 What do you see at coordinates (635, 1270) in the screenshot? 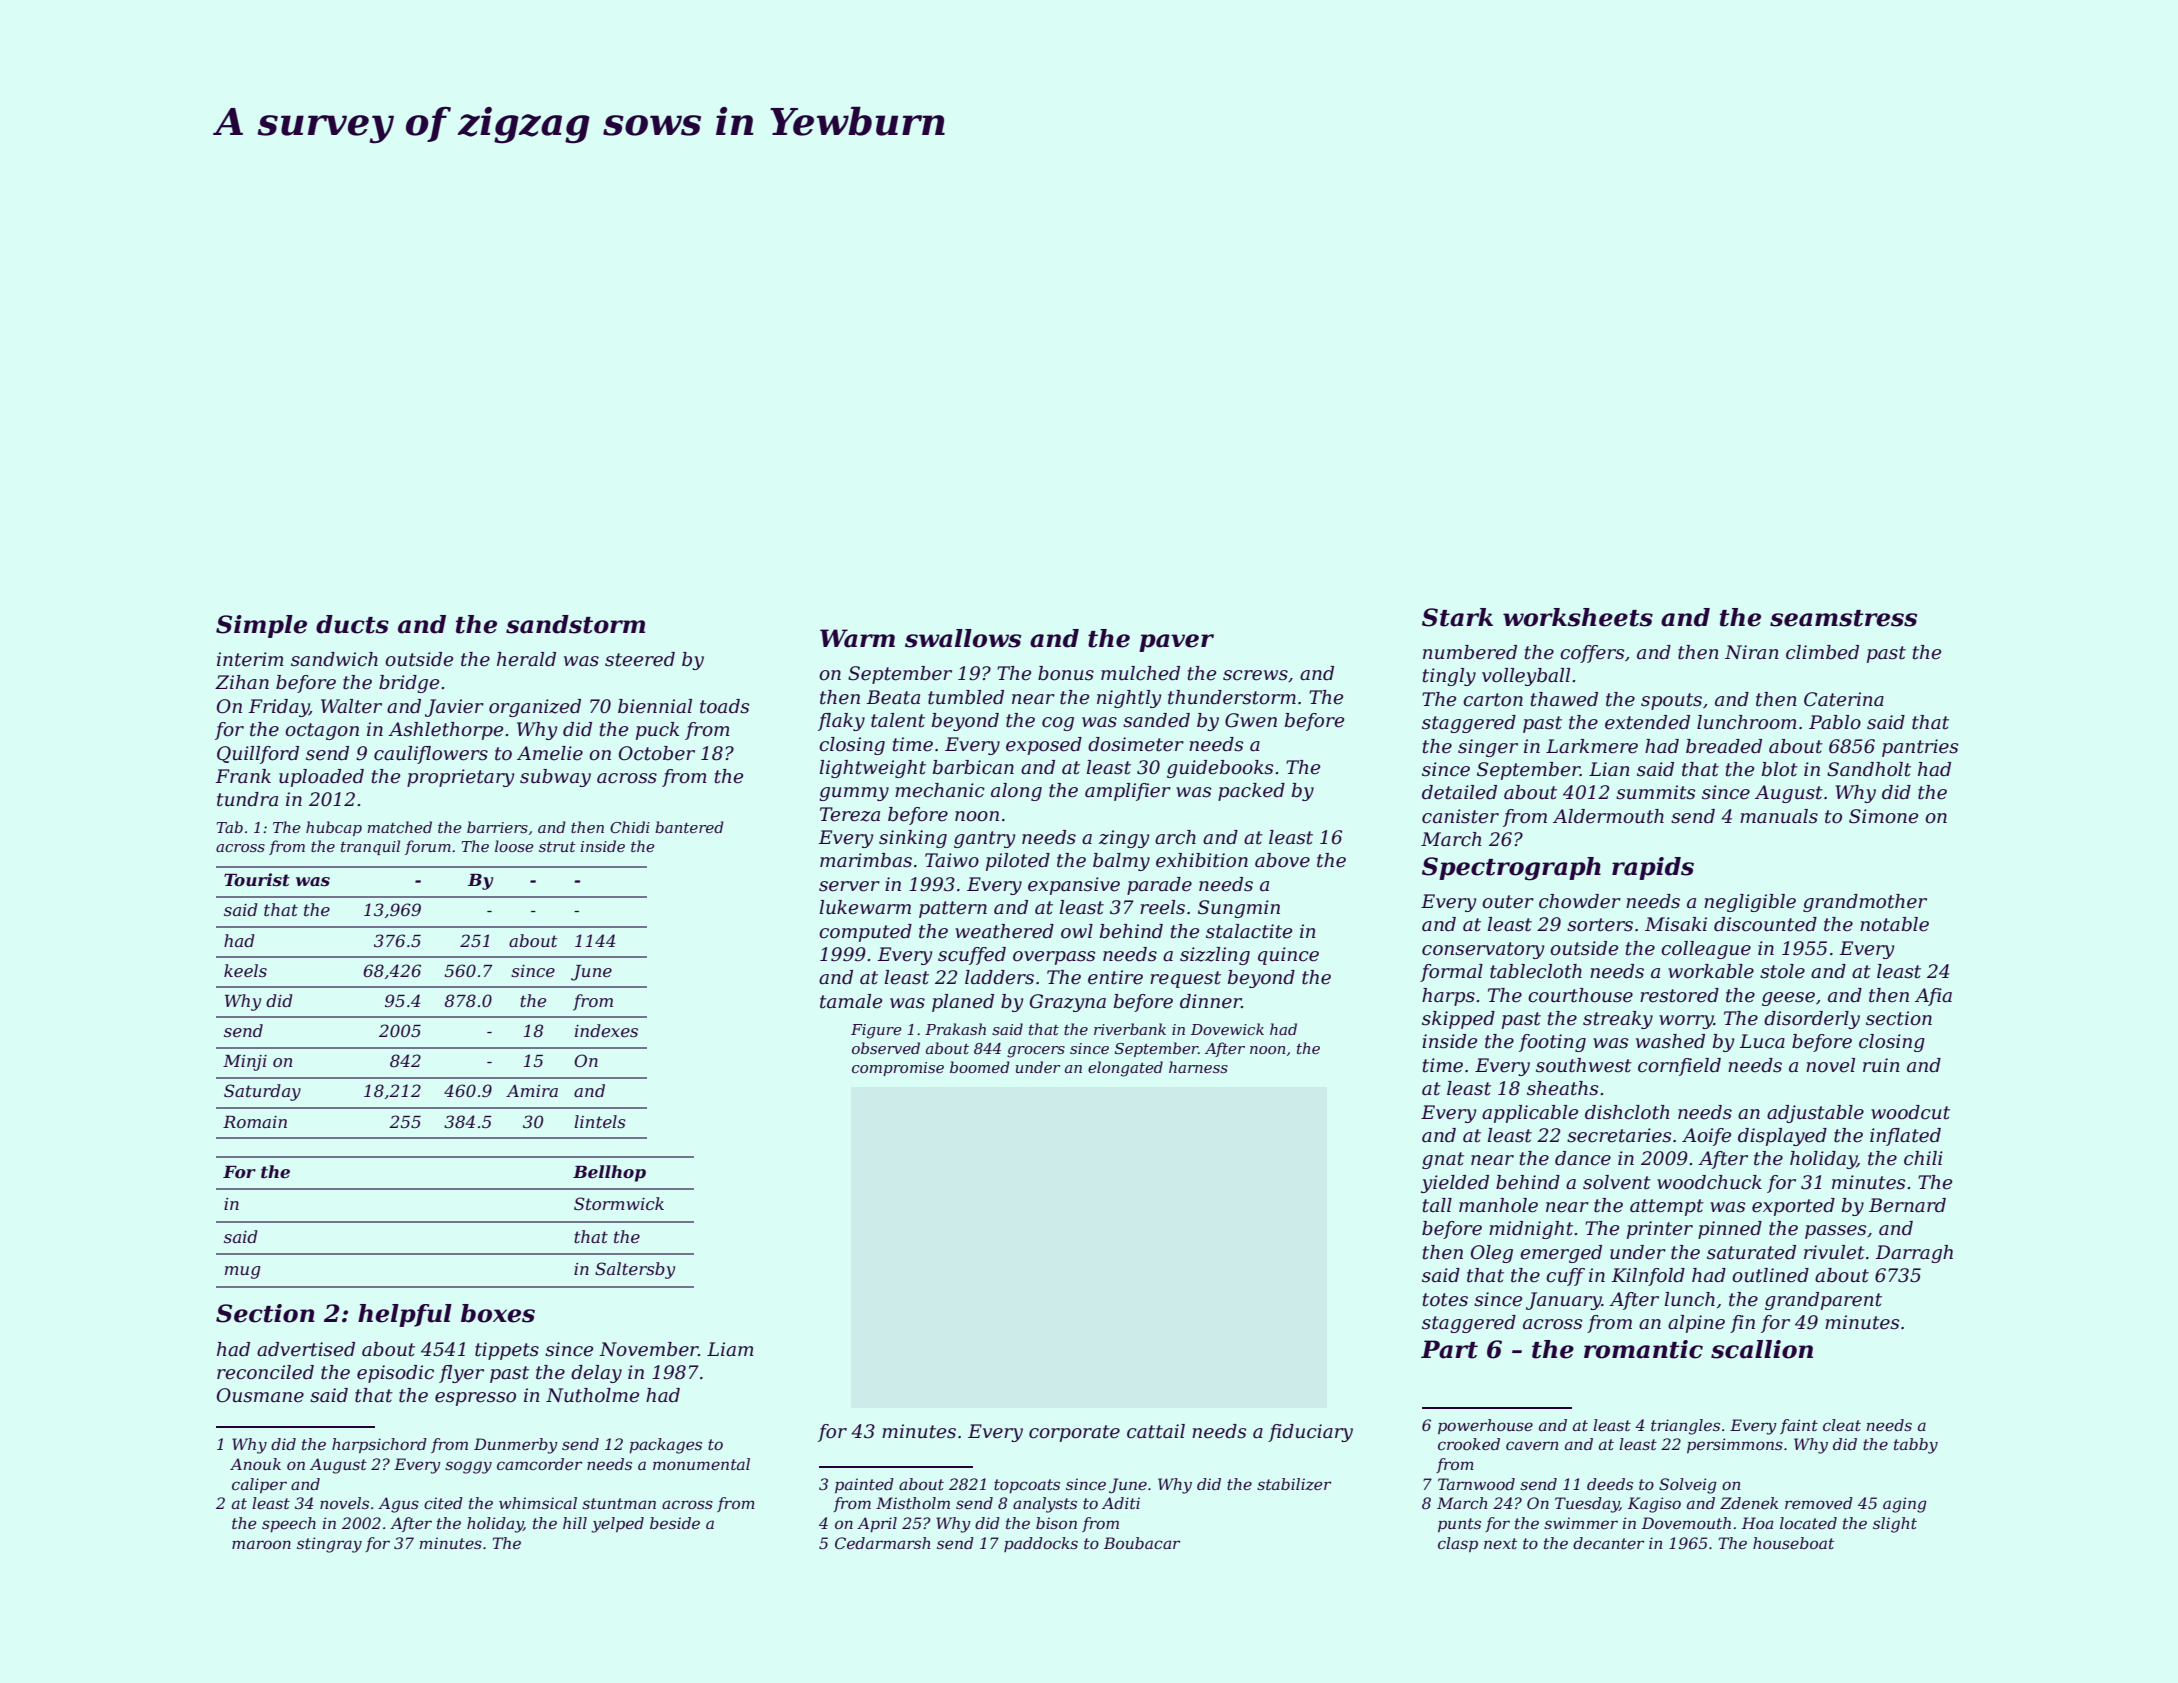
I see `Saltersby` at bounding box center [635, 1270].
